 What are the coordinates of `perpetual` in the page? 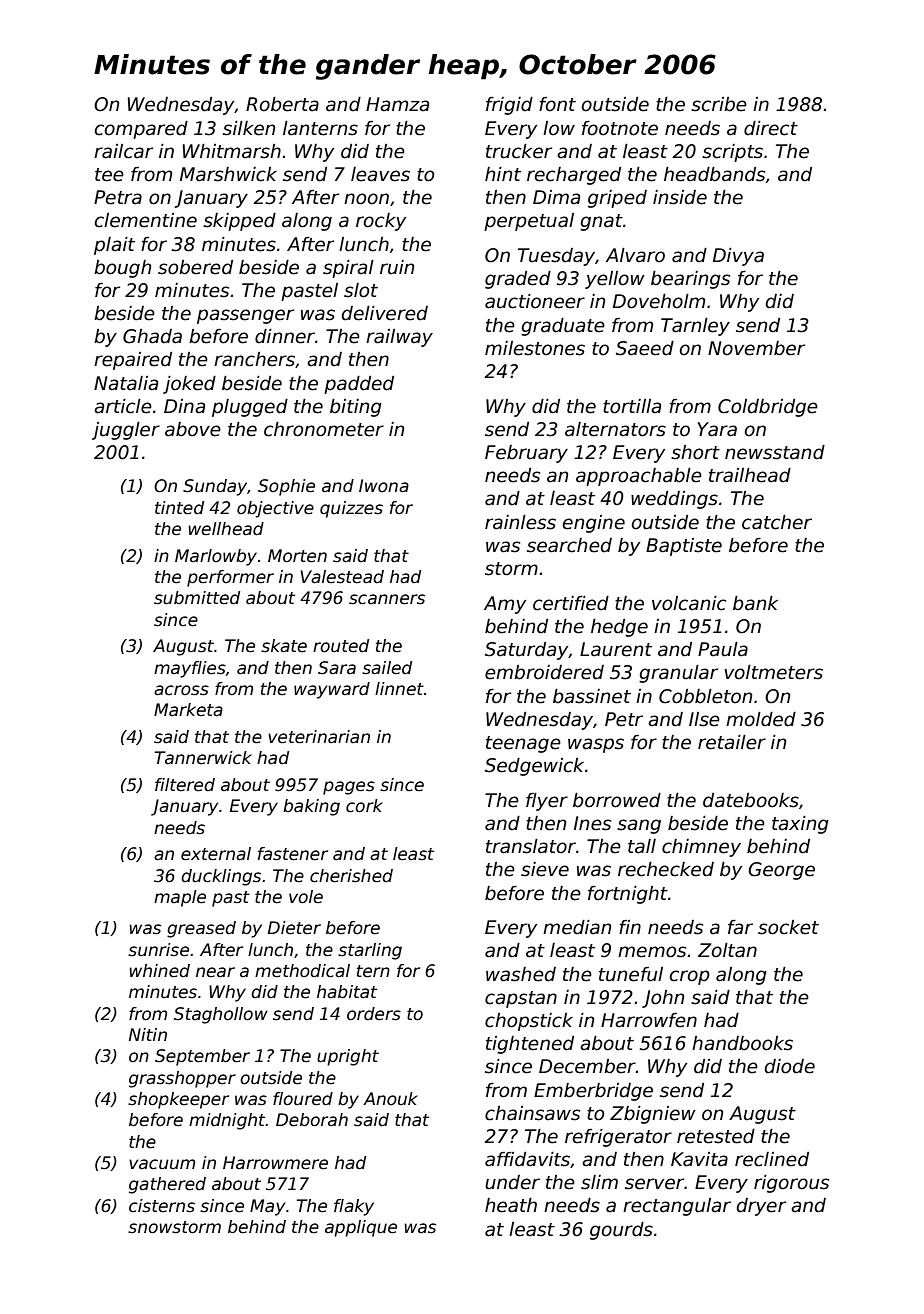 It's located at (529, 222).
